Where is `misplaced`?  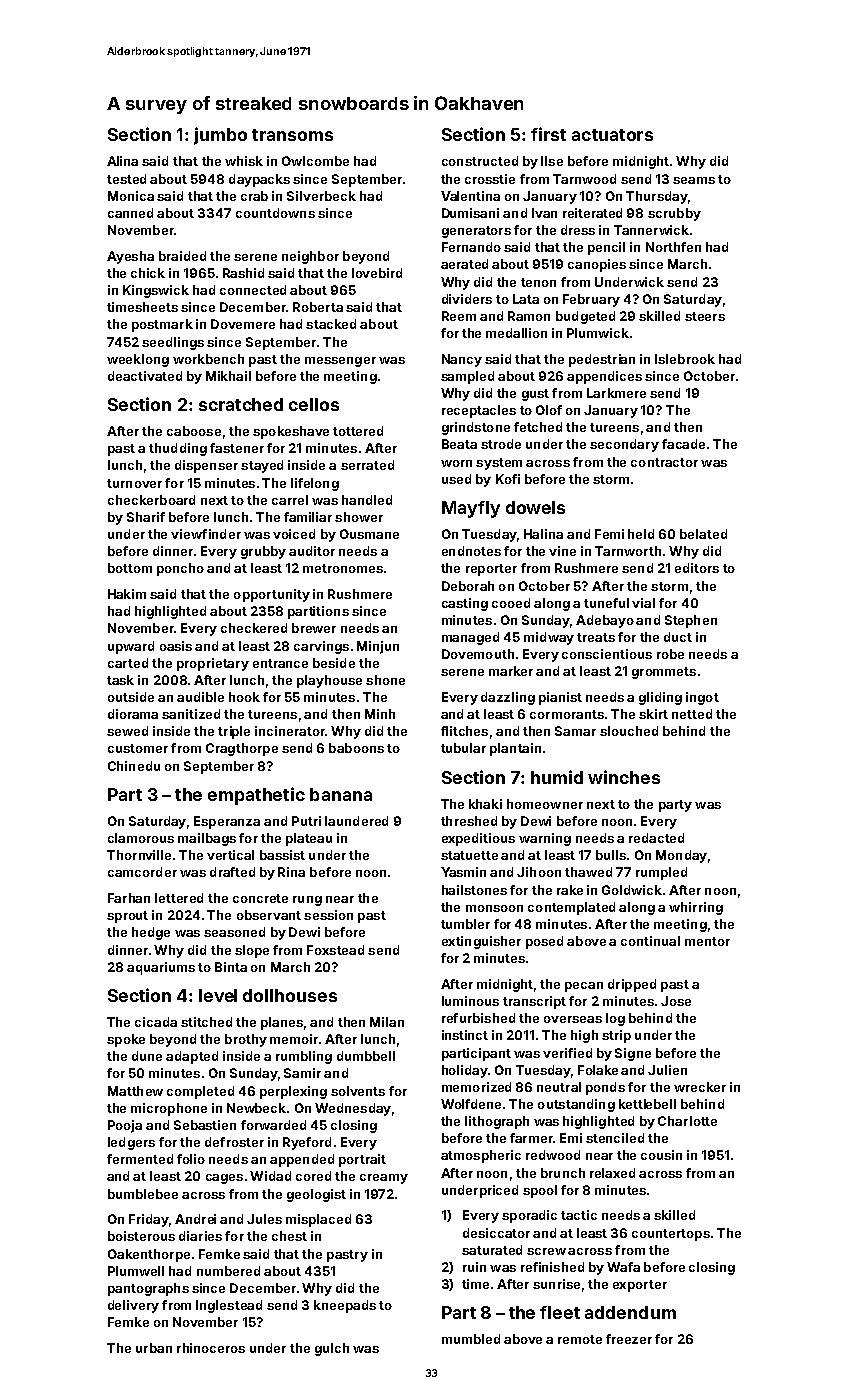 misplaced is located at coordinates (318, 1220).
